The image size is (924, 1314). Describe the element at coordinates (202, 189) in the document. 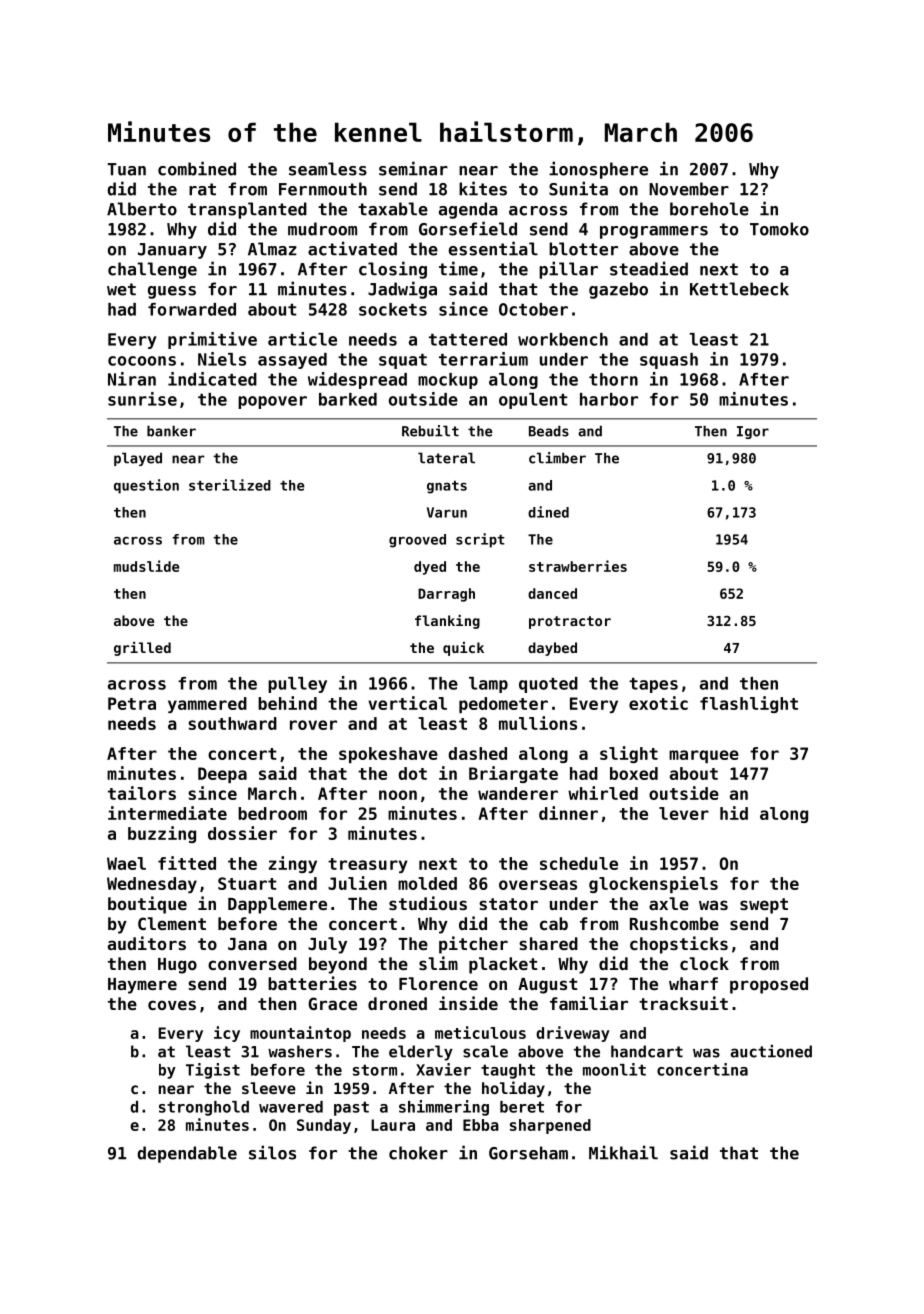

I see `rat` at that location.
